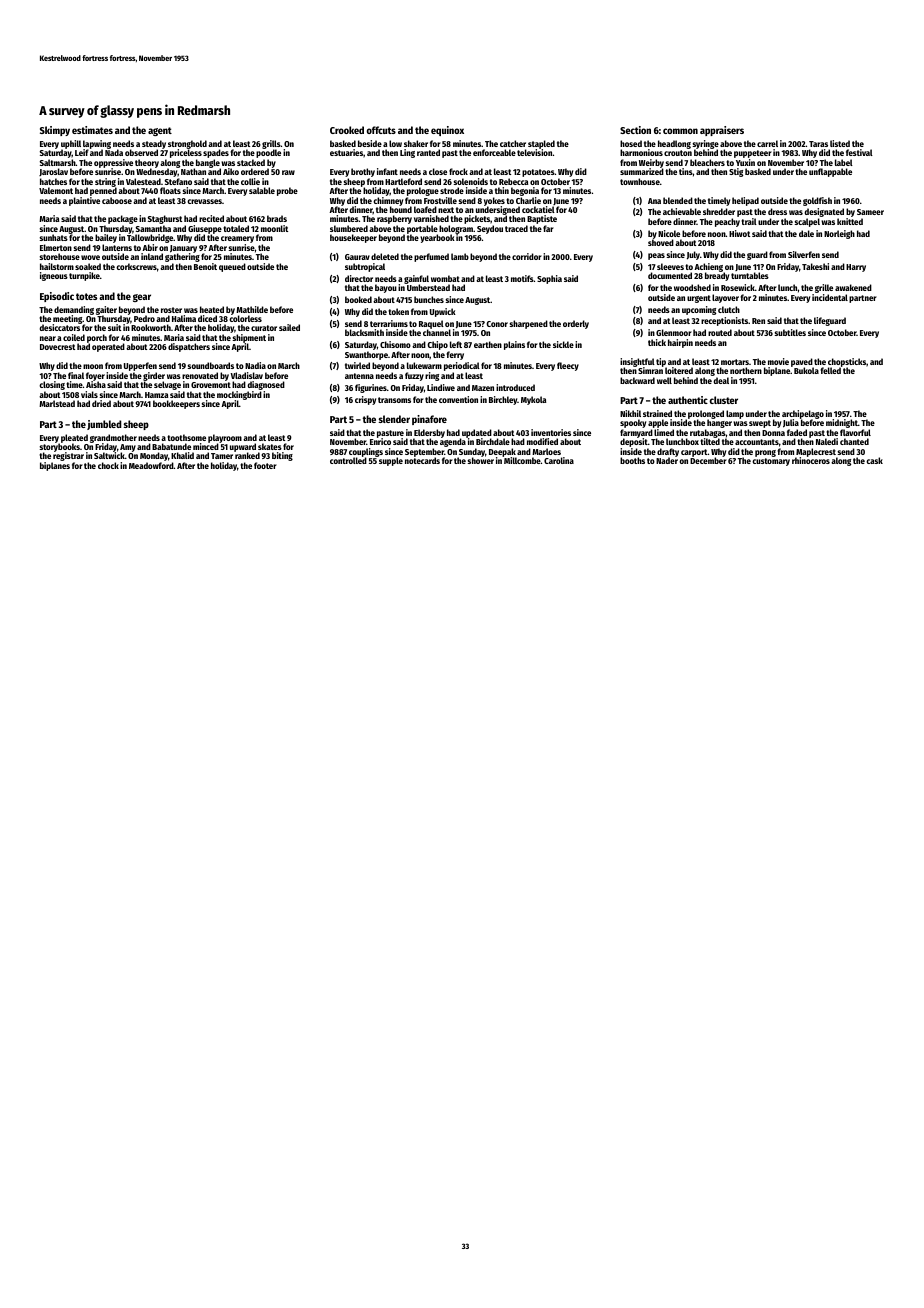  Describe the element at coordinates (635, 130) in the screenshot. I see `Section` at that location.
